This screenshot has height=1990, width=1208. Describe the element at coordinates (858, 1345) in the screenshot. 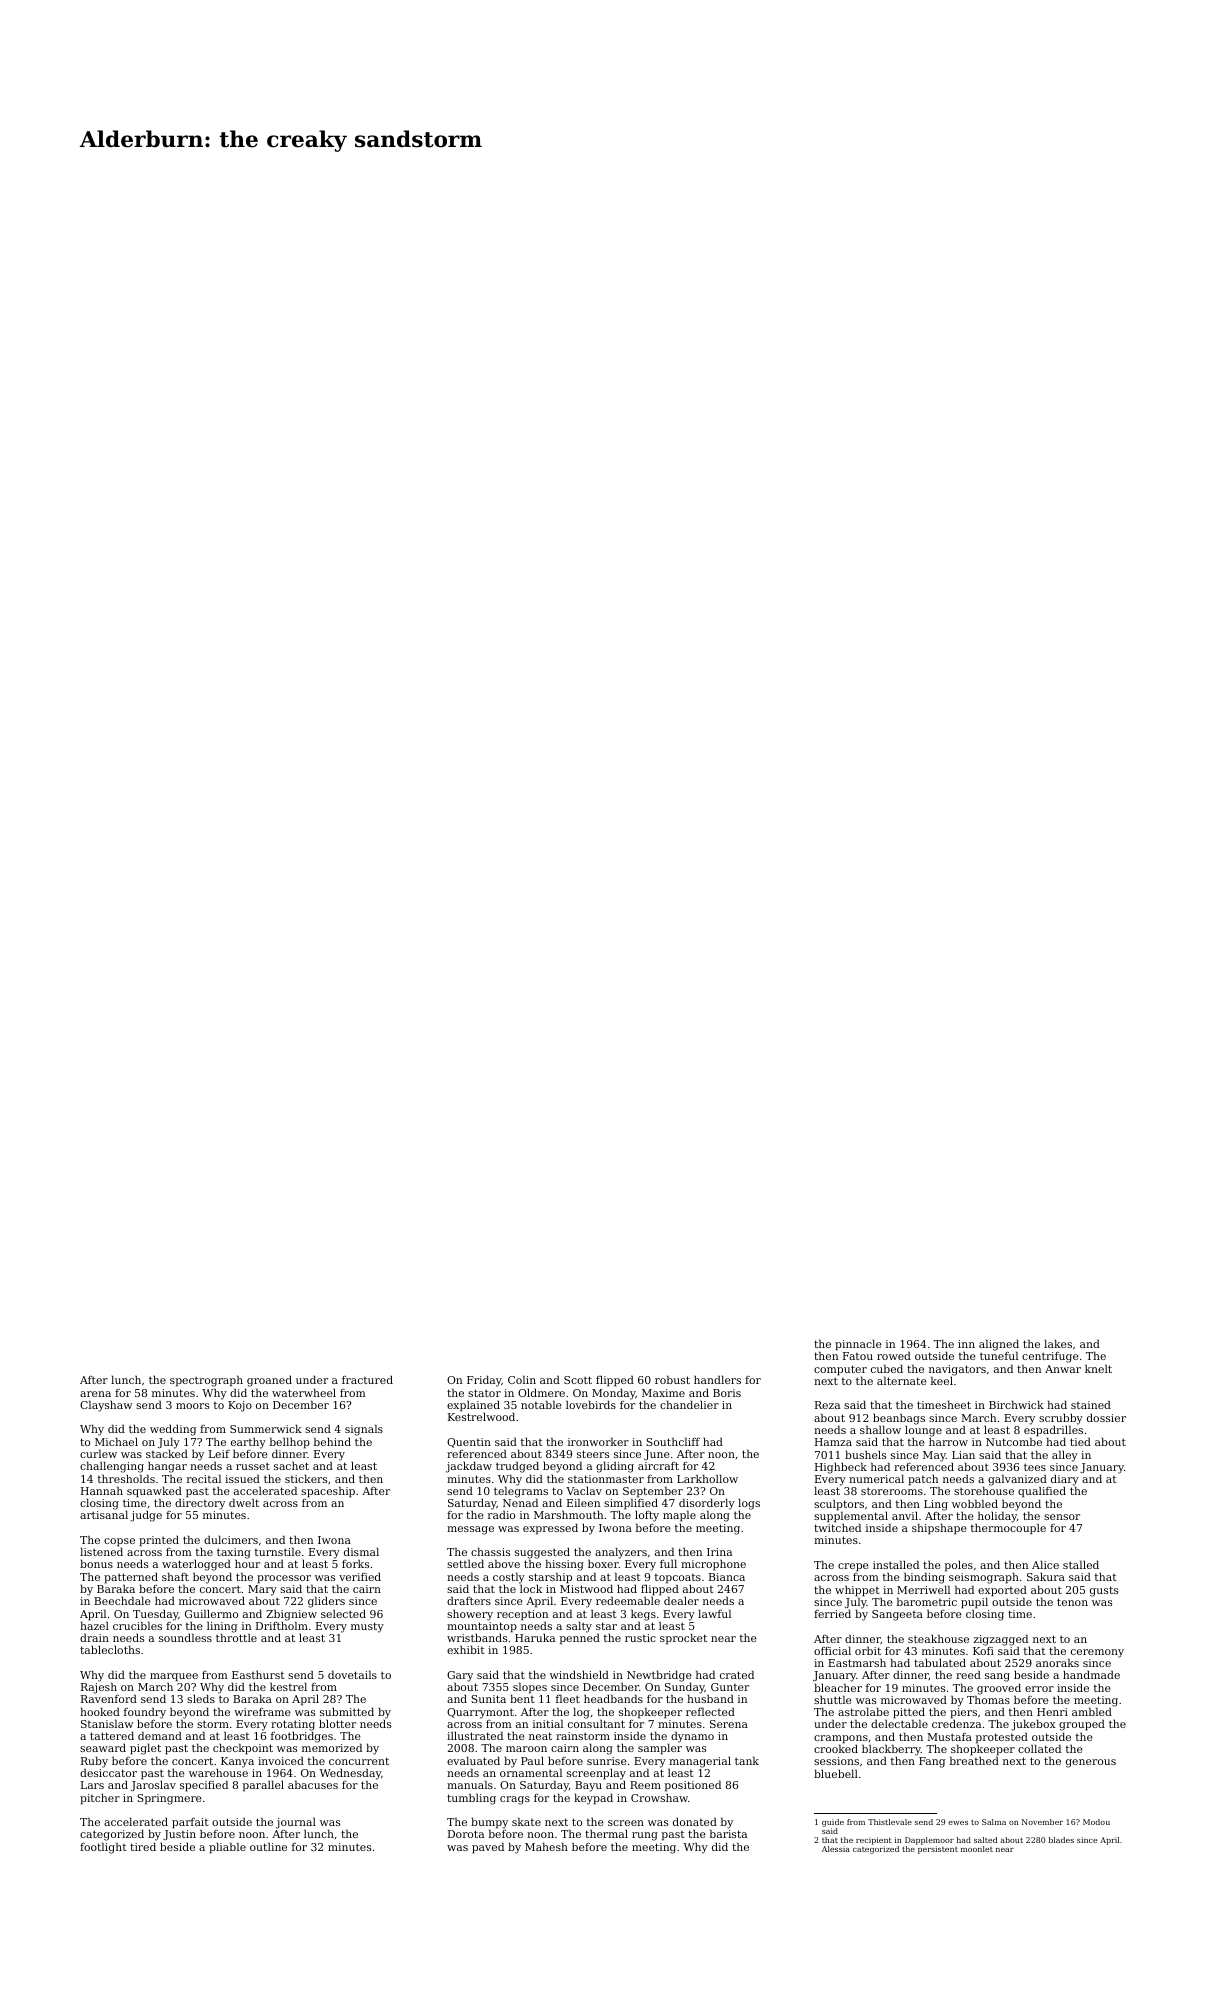

I see `pinnacle` at that location.
